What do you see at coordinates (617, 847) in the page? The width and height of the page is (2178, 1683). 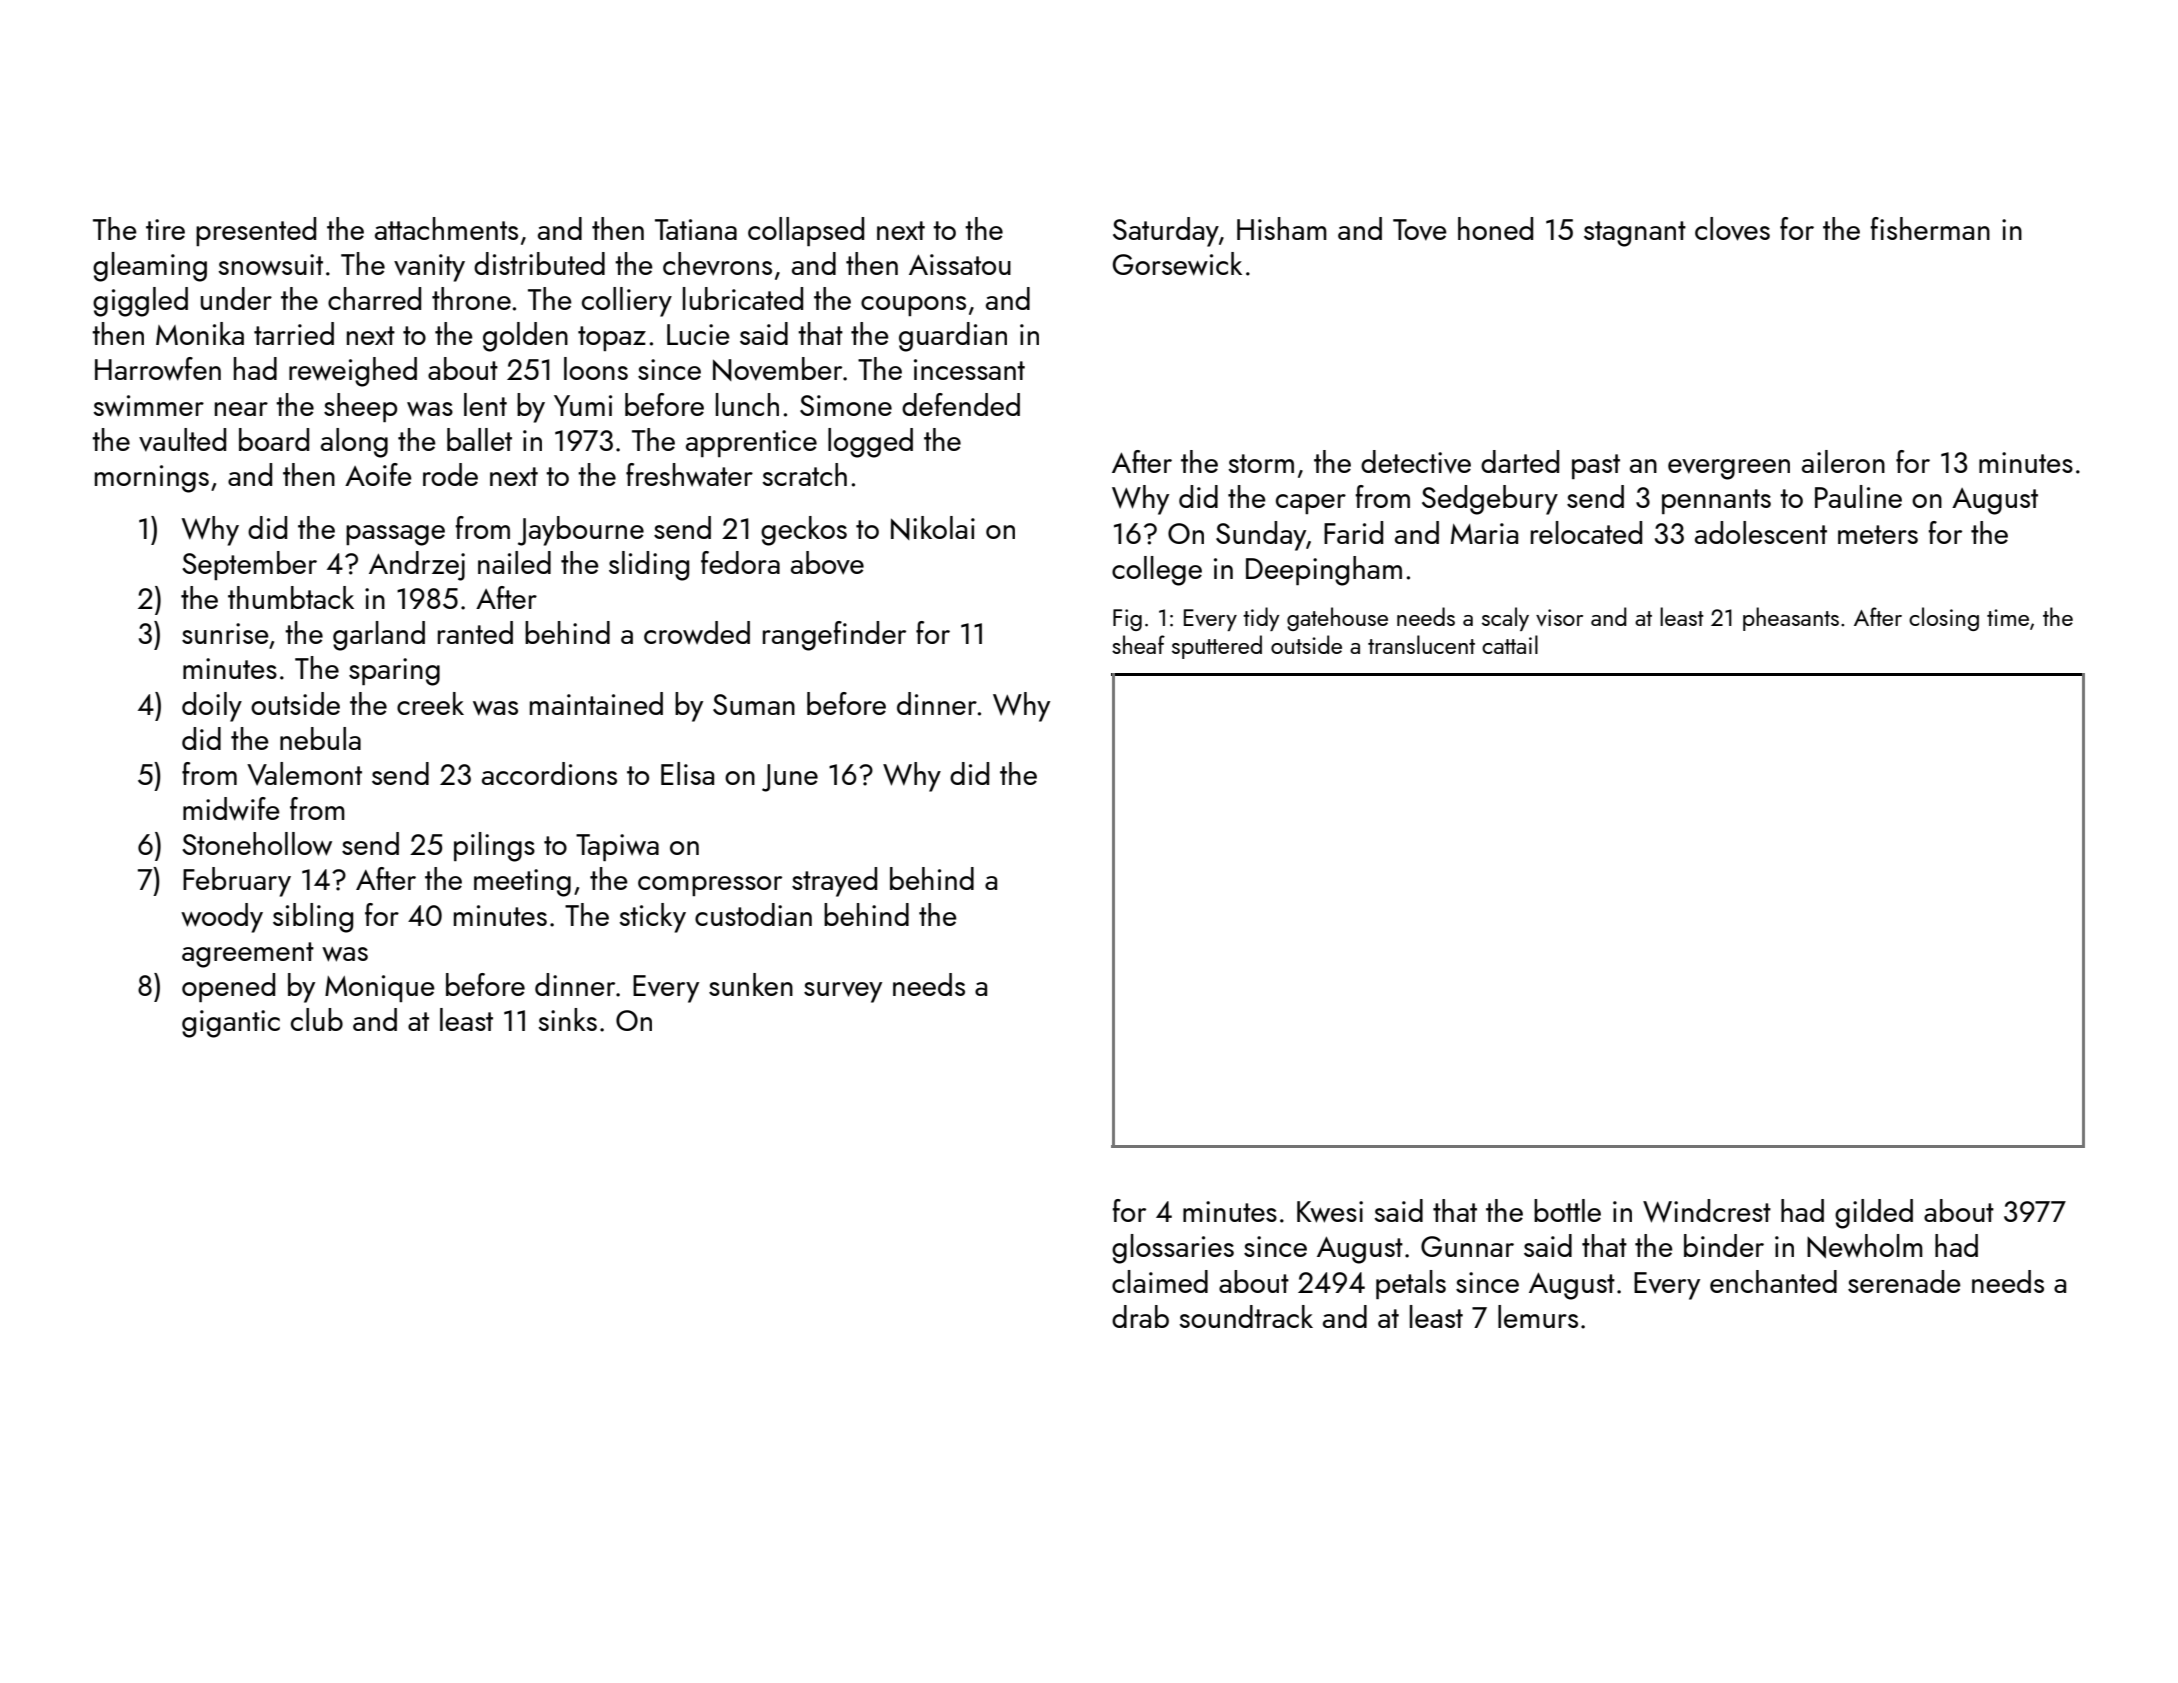 I see `Tapiwa` at bounding box center [617, 847].
